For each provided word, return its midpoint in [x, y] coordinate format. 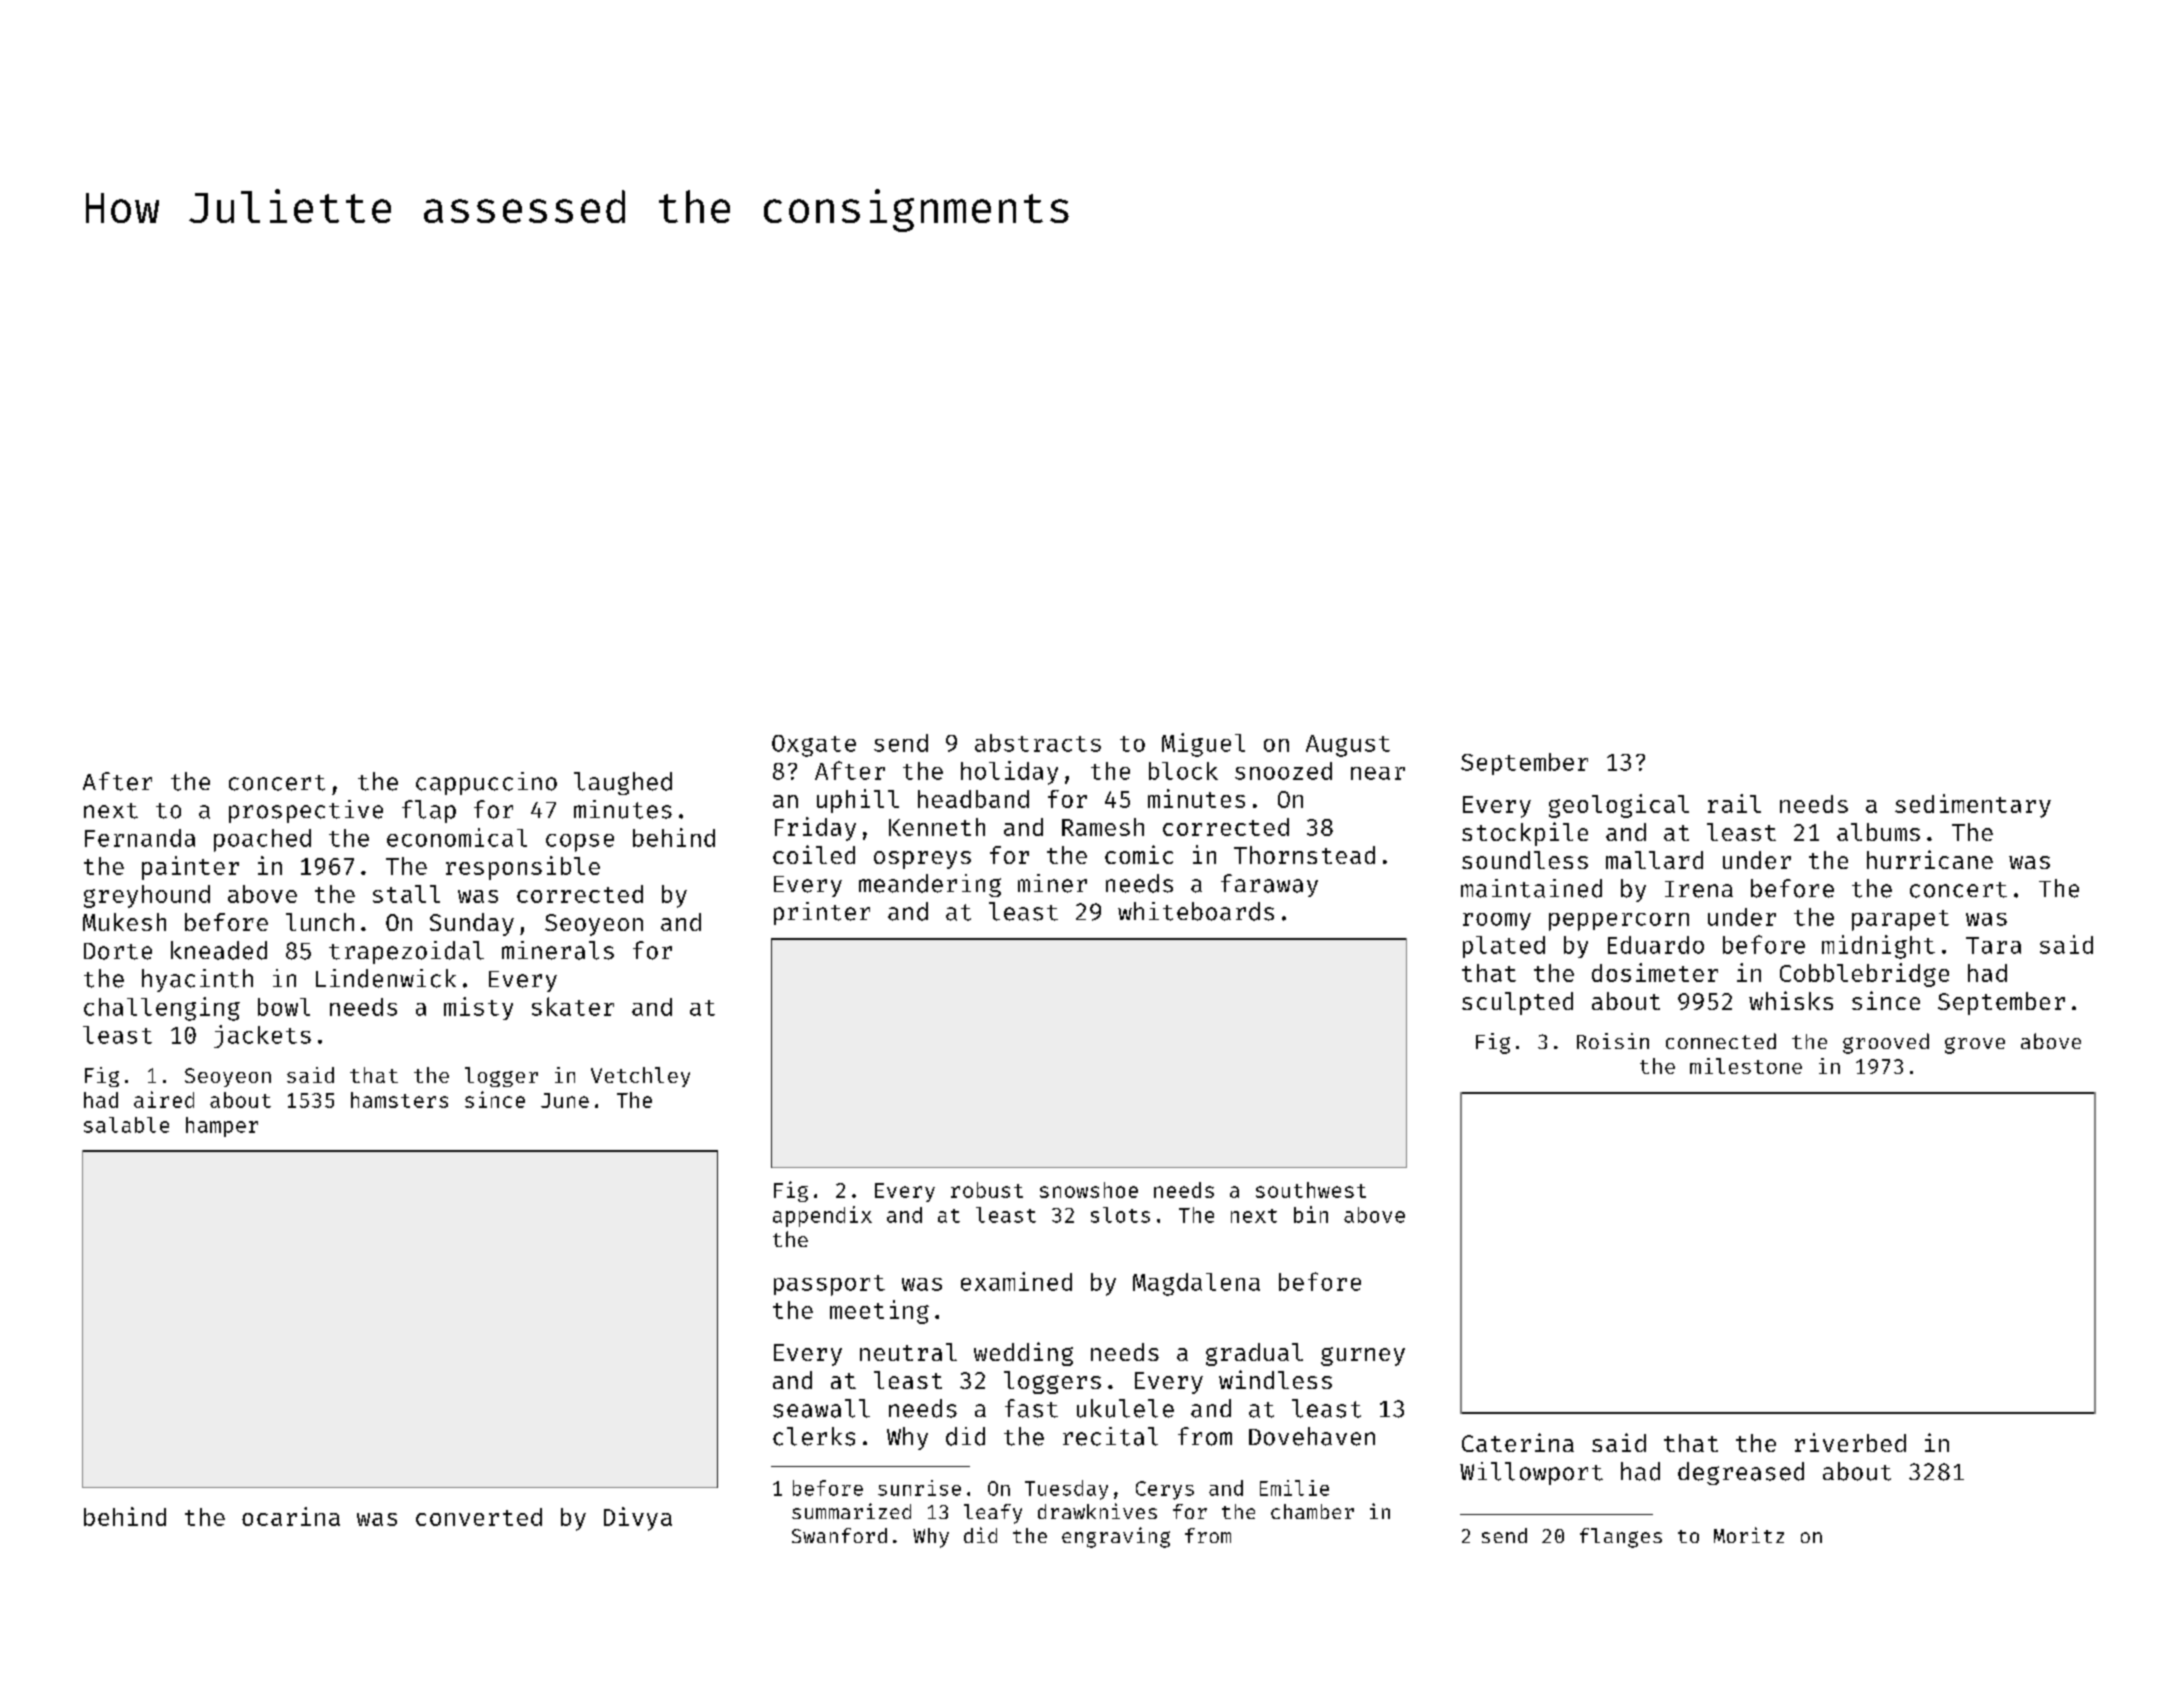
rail [1734, 803]
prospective [306, 811]
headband [973, 799]
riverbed [1850, 1442]
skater [573, 1006]
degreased [1741, 1473]
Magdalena [1196, 1284]
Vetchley [640, 1077]
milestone [1746, 1066]
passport [829, 1285]
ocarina [291, 1516]
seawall [821, 1408]
